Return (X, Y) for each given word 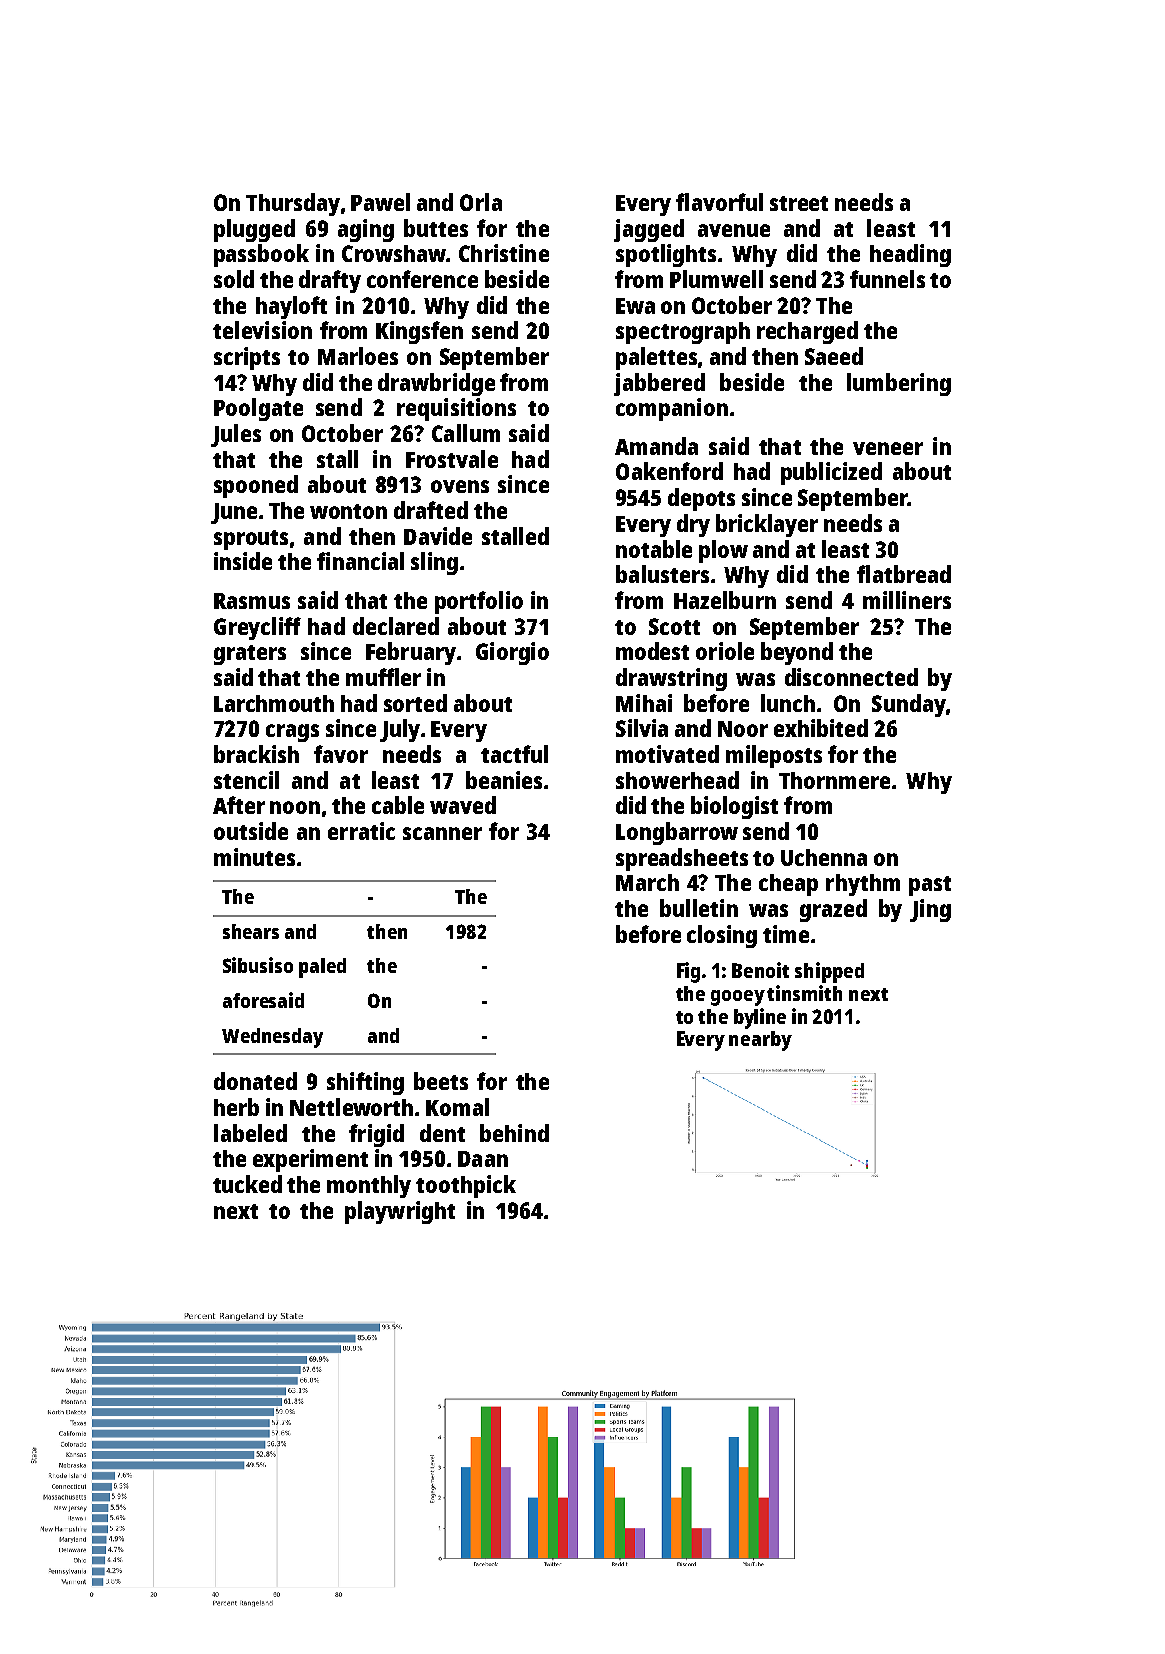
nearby (760, 1041)
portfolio (479, 602)
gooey (738, 998)
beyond (797, 653)
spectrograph (683, 333)
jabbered (659, 384)
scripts (247, 358)
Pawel (380, 202)
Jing (930, 910)
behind (514, 1133)
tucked (247, 1184)
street (799, 203)
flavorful (719, 202)
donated (255, 1081)
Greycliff (257, 628)
